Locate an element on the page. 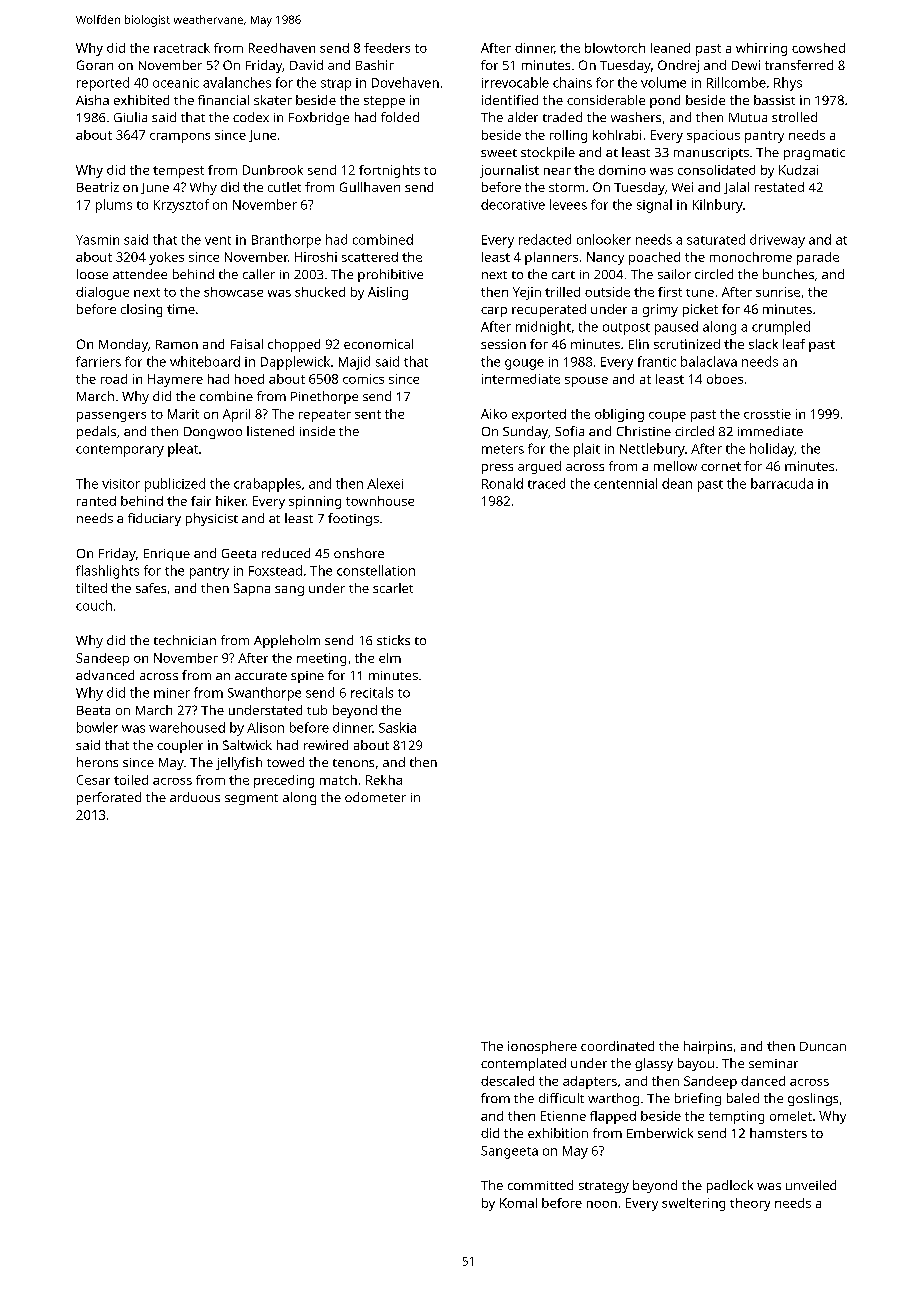 The image size is (924, 1308). hairpins is located at coordinates (708, 1047).
